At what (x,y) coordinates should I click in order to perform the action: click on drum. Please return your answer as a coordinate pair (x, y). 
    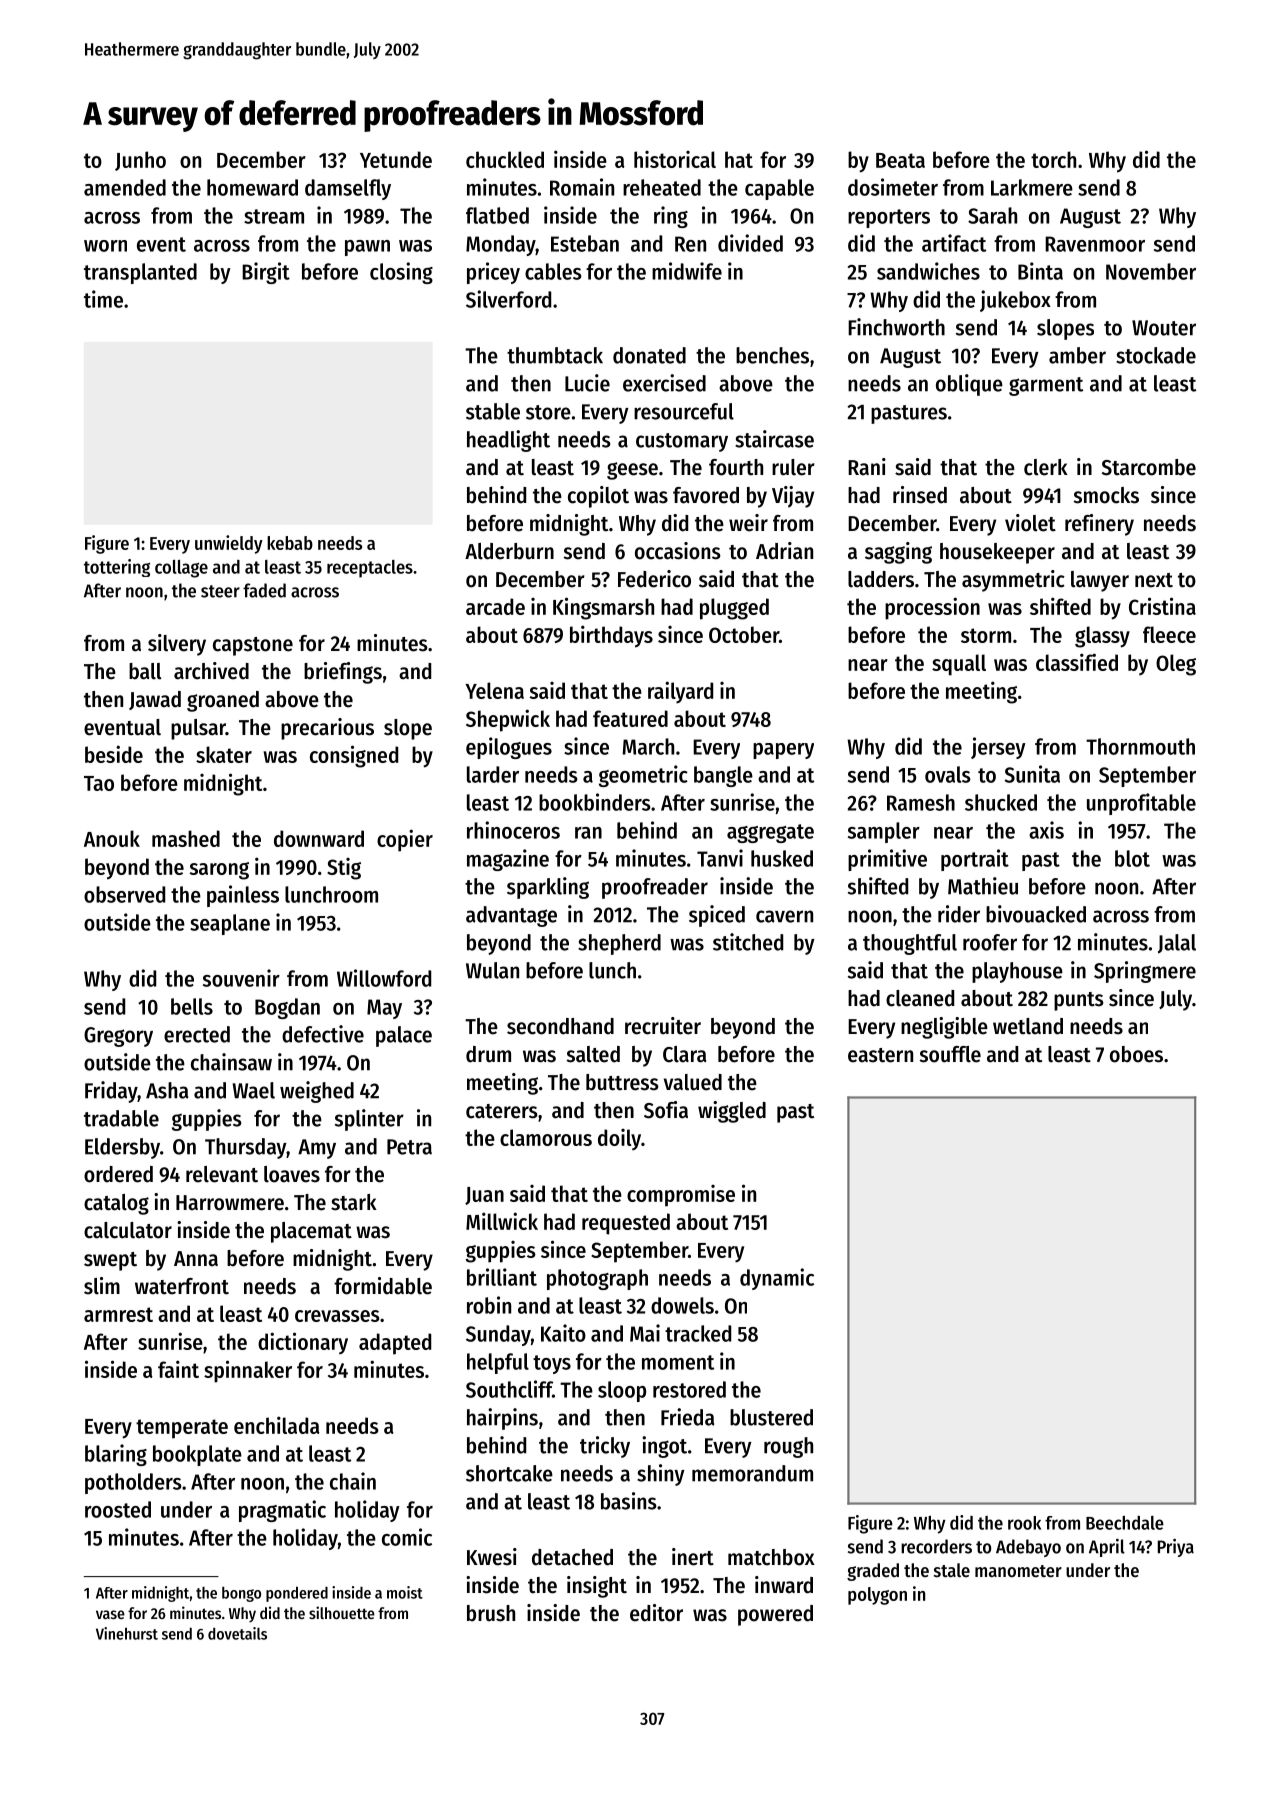
    Looking at the image, I should click on (488, 1054).
